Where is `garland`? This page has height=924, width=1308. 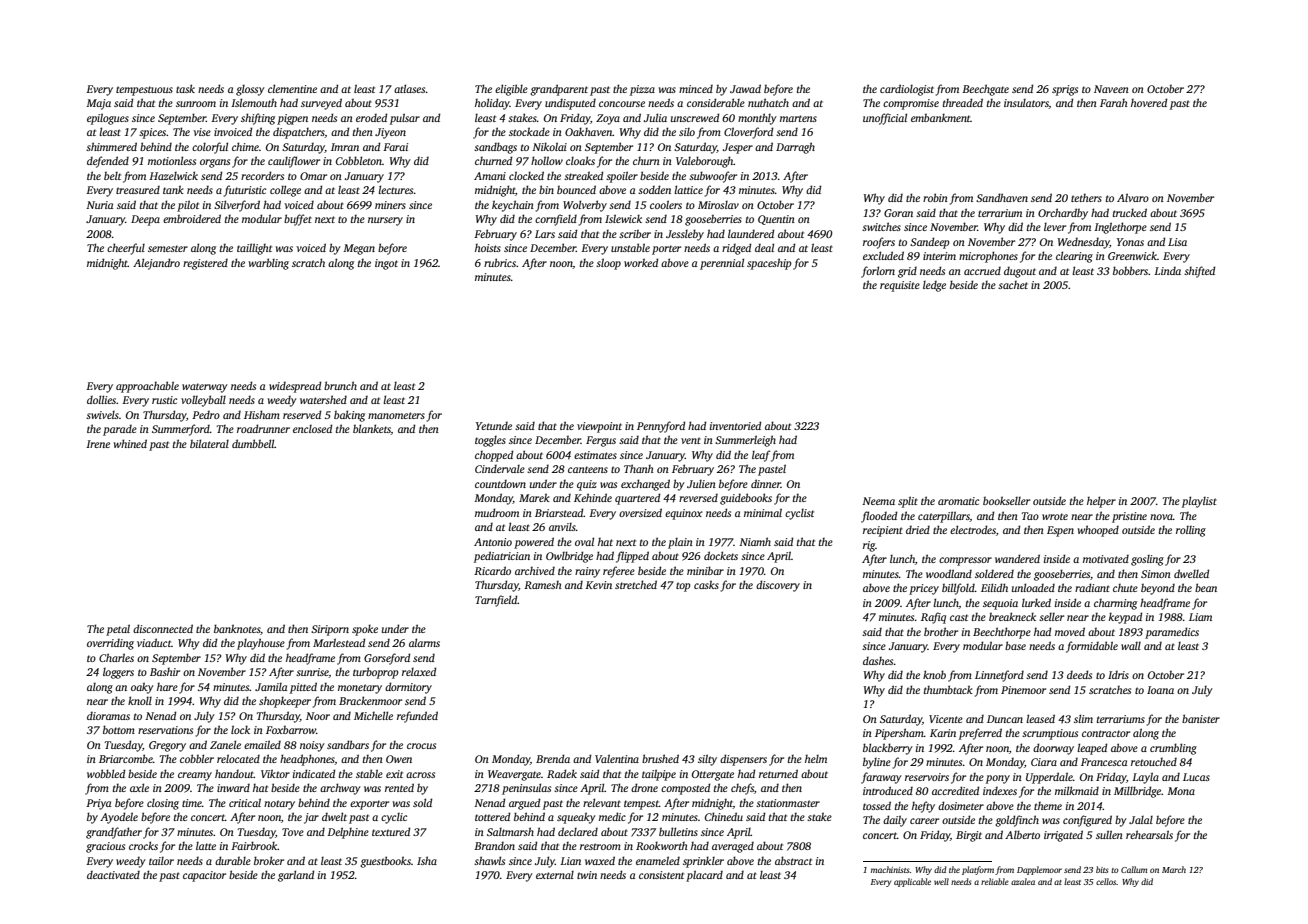 garland is located at coordinates (296, 876).
